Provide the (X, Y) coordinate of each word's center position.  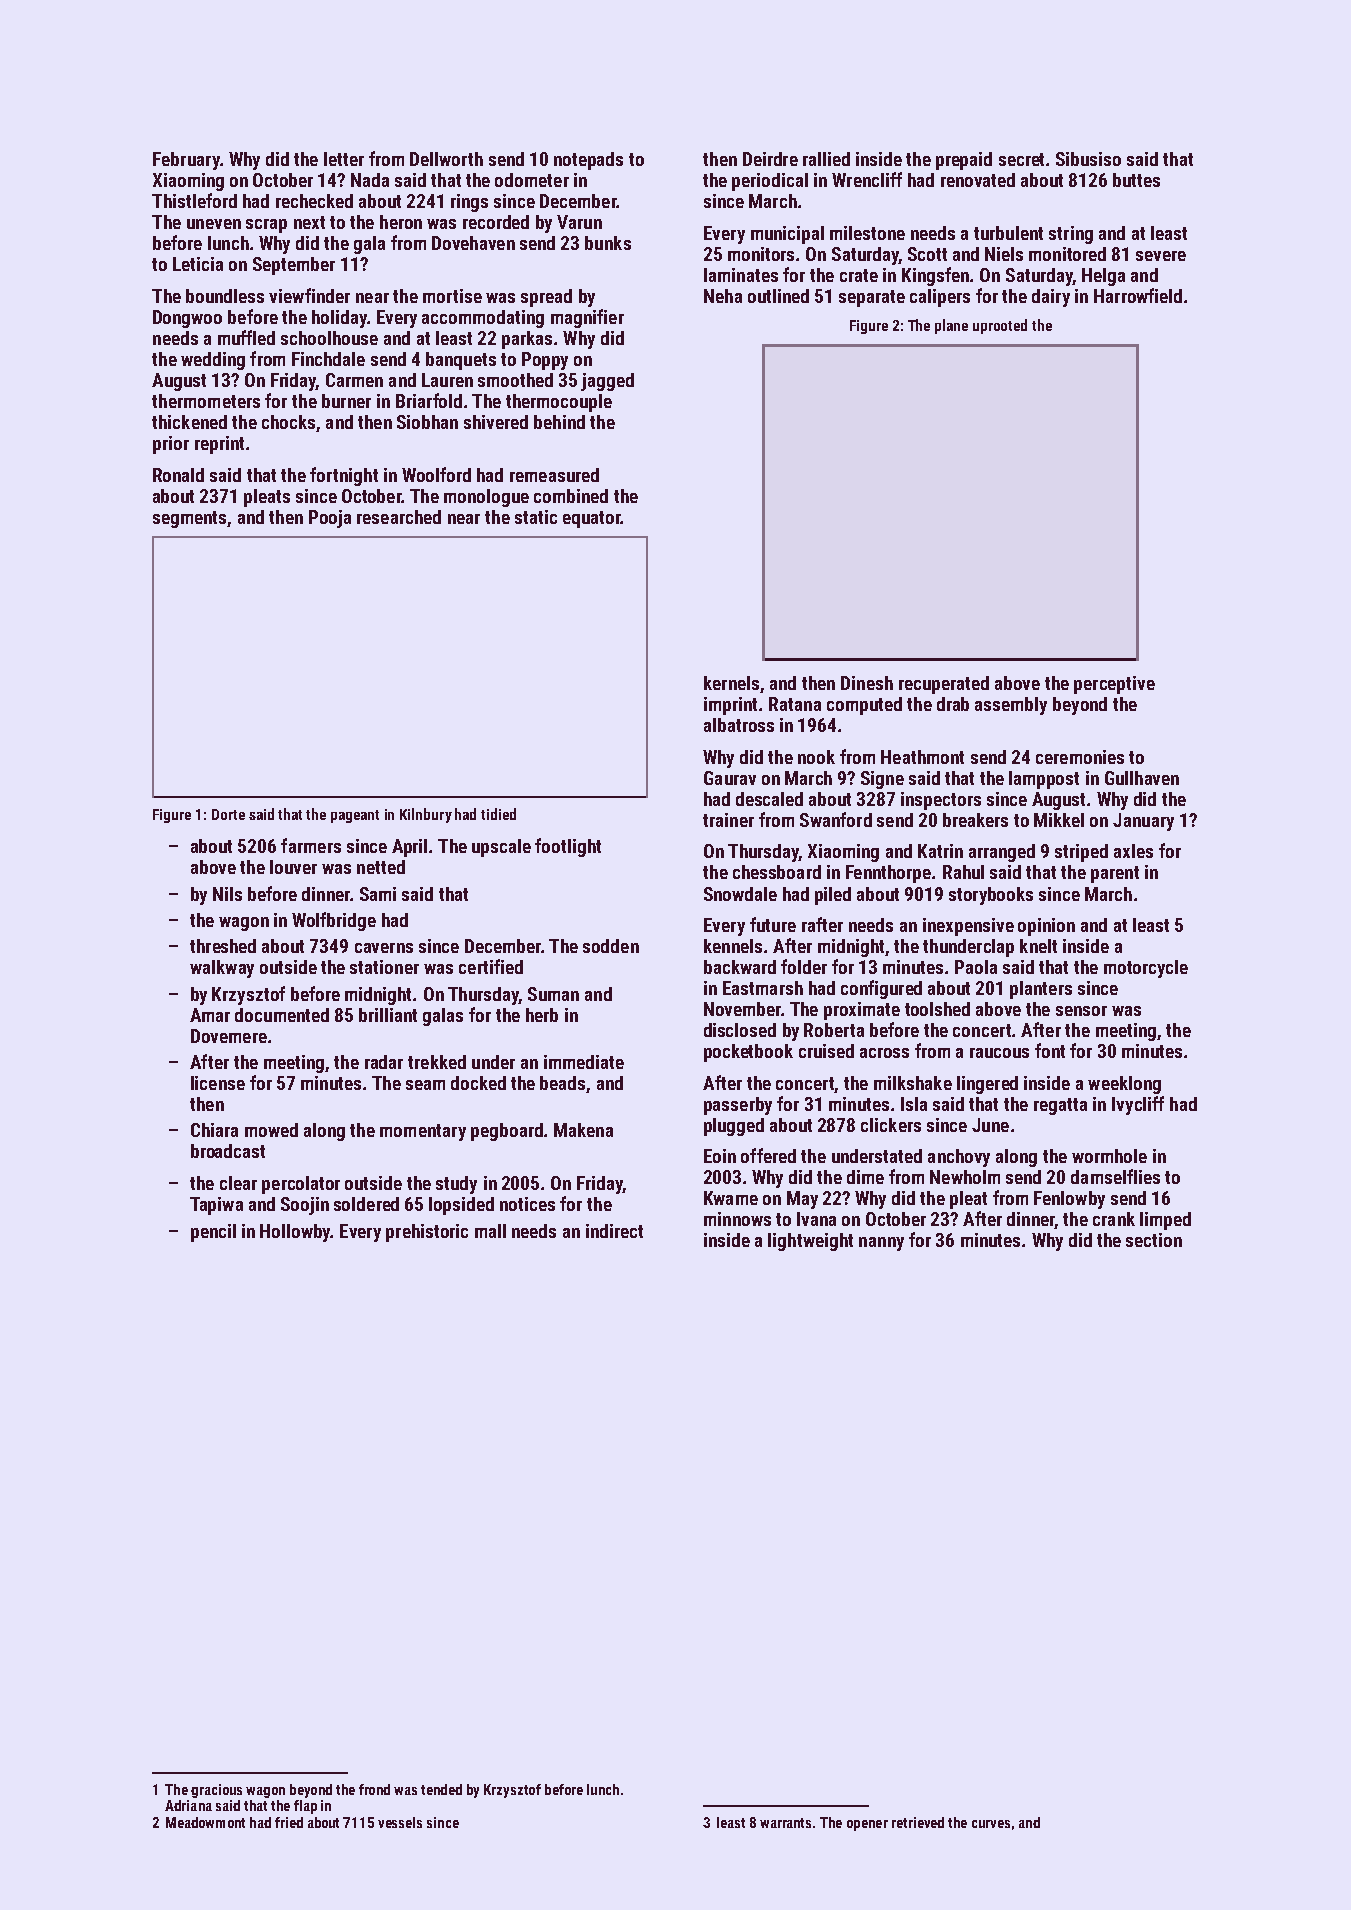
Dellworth (446, 159)
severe (1161, 256)
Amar (210, 1015)
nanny (881, 1244)
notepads (588, 161)
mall (490, 1231)
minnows (737, 1219)
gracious (216, 1791)
